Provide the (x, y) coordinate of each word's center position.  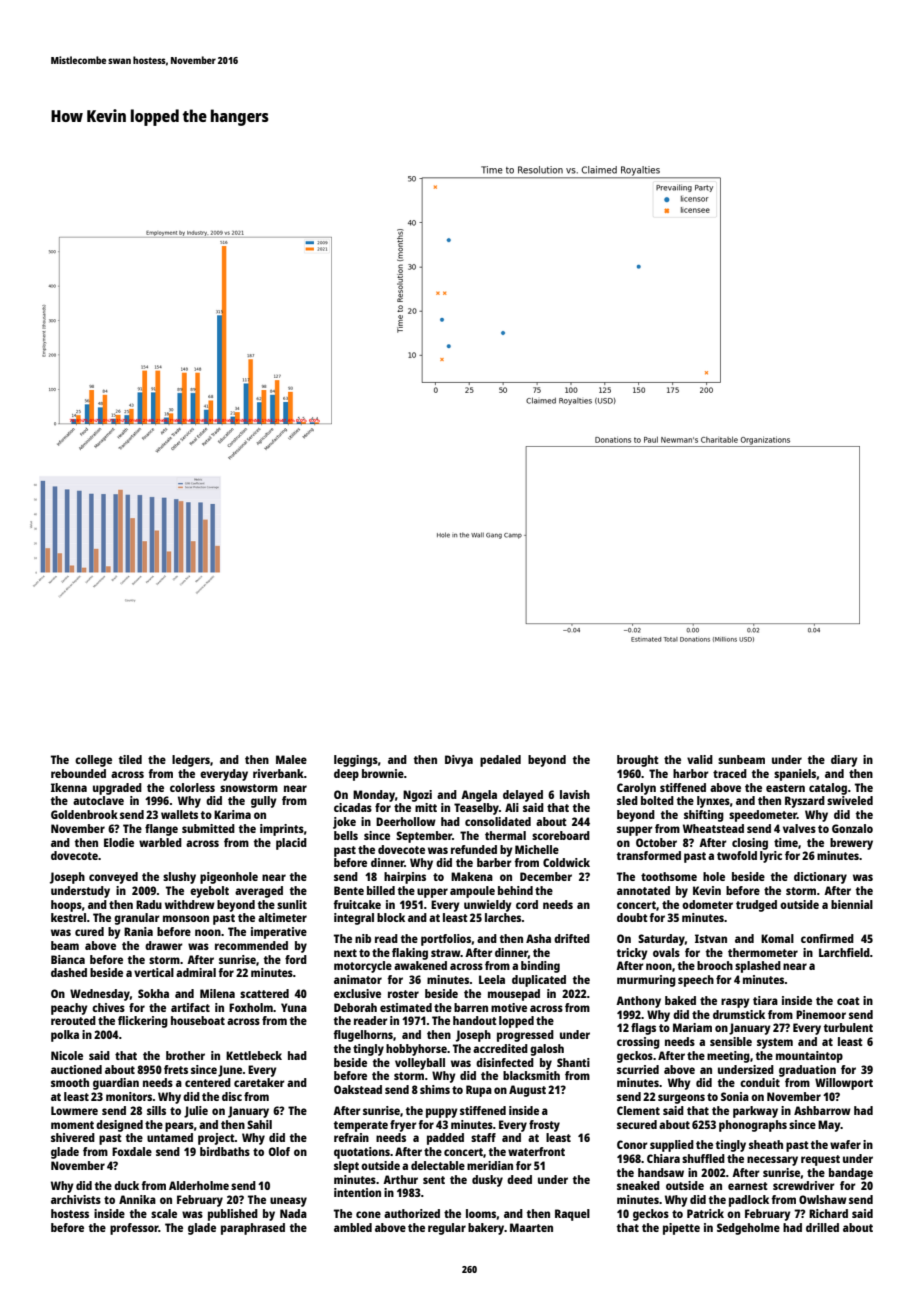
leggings (356, 761)
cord (527, 904)
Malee (291, 759)
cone (368, 1214)
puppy (442, 1113)
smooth (70, 1082)
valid (700, 759)
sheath (766, 1144)
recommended (251, 945)
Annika (137, 1199)
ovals (666, 952)
